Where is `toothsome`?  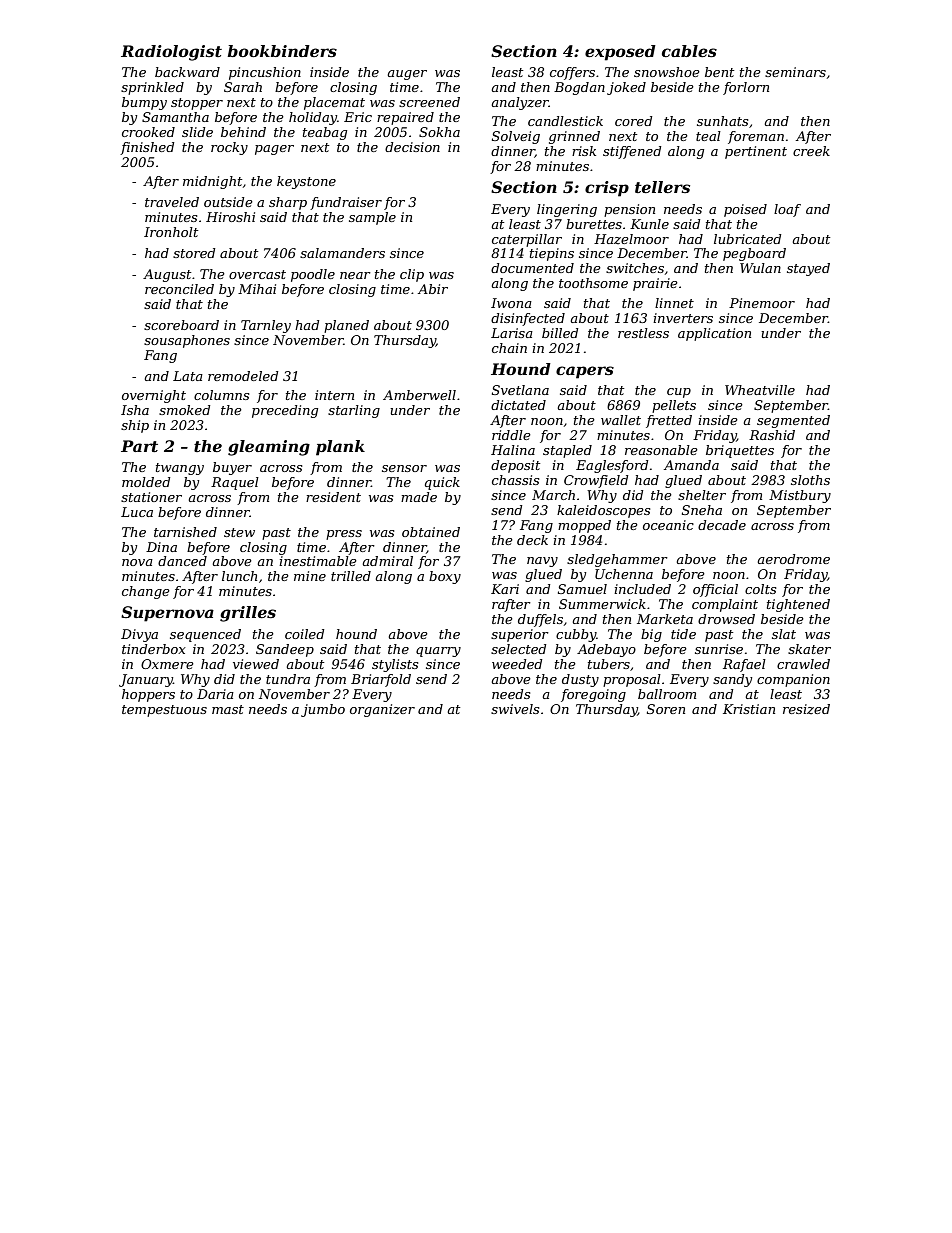 toothsome is located at coordinates (593, 283).
